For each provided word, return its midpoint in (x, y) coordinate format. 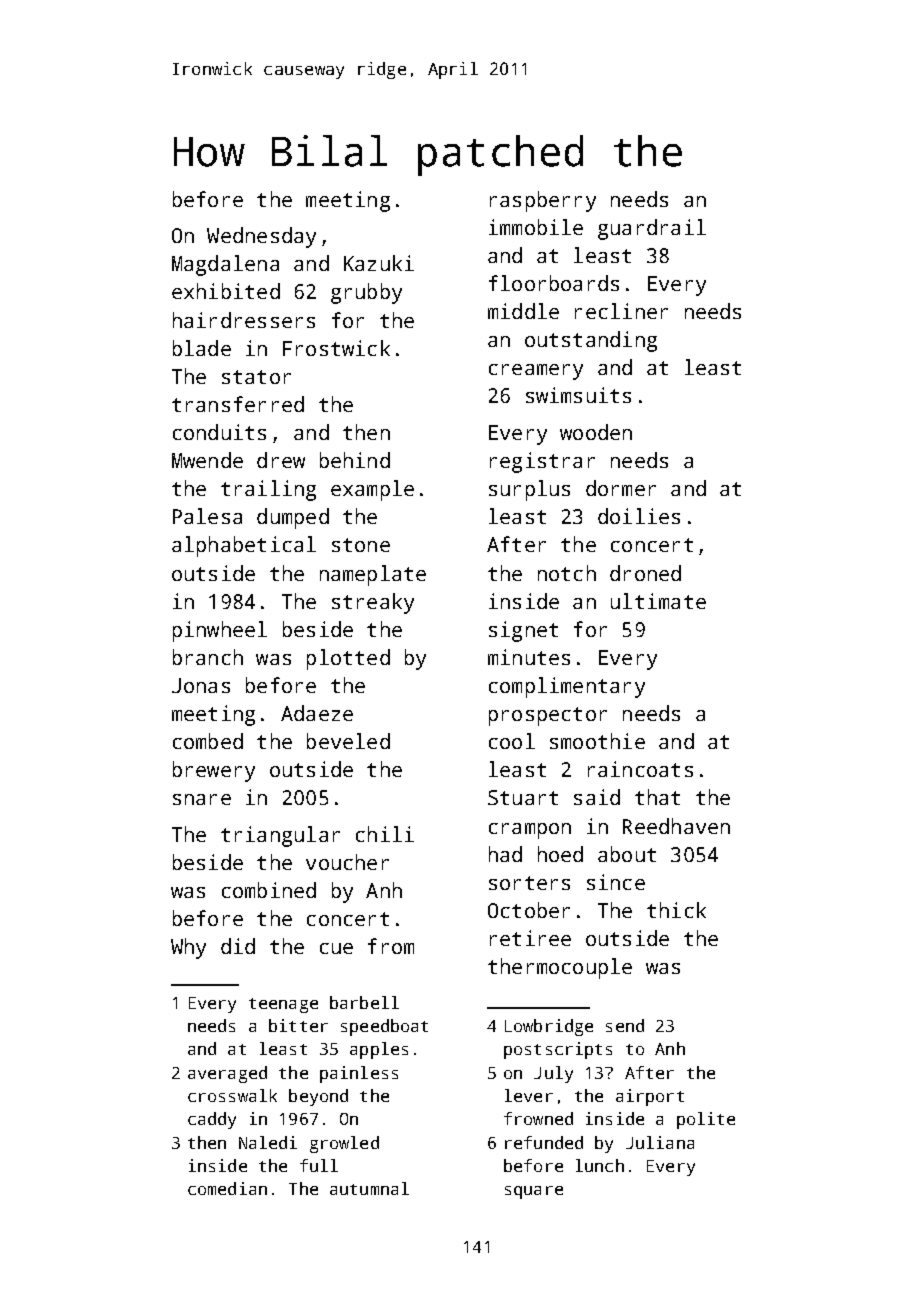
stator (256, 377)
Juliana (660, 1142)
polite (706, 1120)
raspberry (543, 201)
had (505, 854)
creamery (536, 372)
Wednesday (261, 237)
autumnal (369, 1188)
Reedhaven (676, 826)
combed (208, 741)
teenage (283, 1005)
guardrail (652, 229)
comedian (227, 1188)
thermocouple (560, 968)
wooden (596, 432)
